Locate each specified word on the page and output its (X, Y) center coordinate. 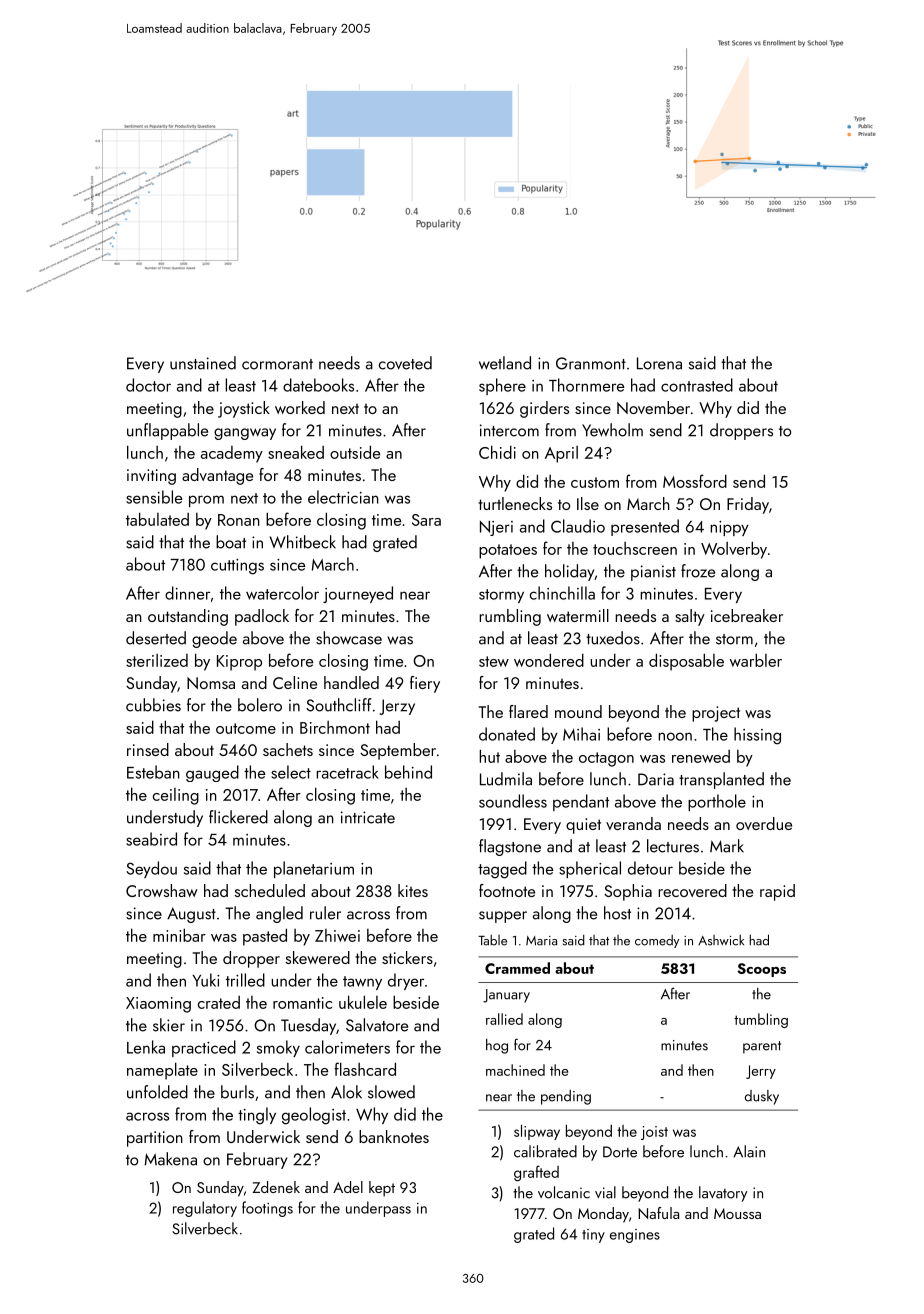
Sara (426, 520)
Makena (171, 1159)
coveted (405, 363)
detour (650, 868)
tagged (502, 870)
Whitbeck (303, 542)
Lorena (659, 363)
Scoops (761, 970)
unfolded (157, 1092)
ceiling (176, 796)
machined (515, 1070)
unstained (203, 363)
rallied (504, 1019)
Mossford (695, 481)
